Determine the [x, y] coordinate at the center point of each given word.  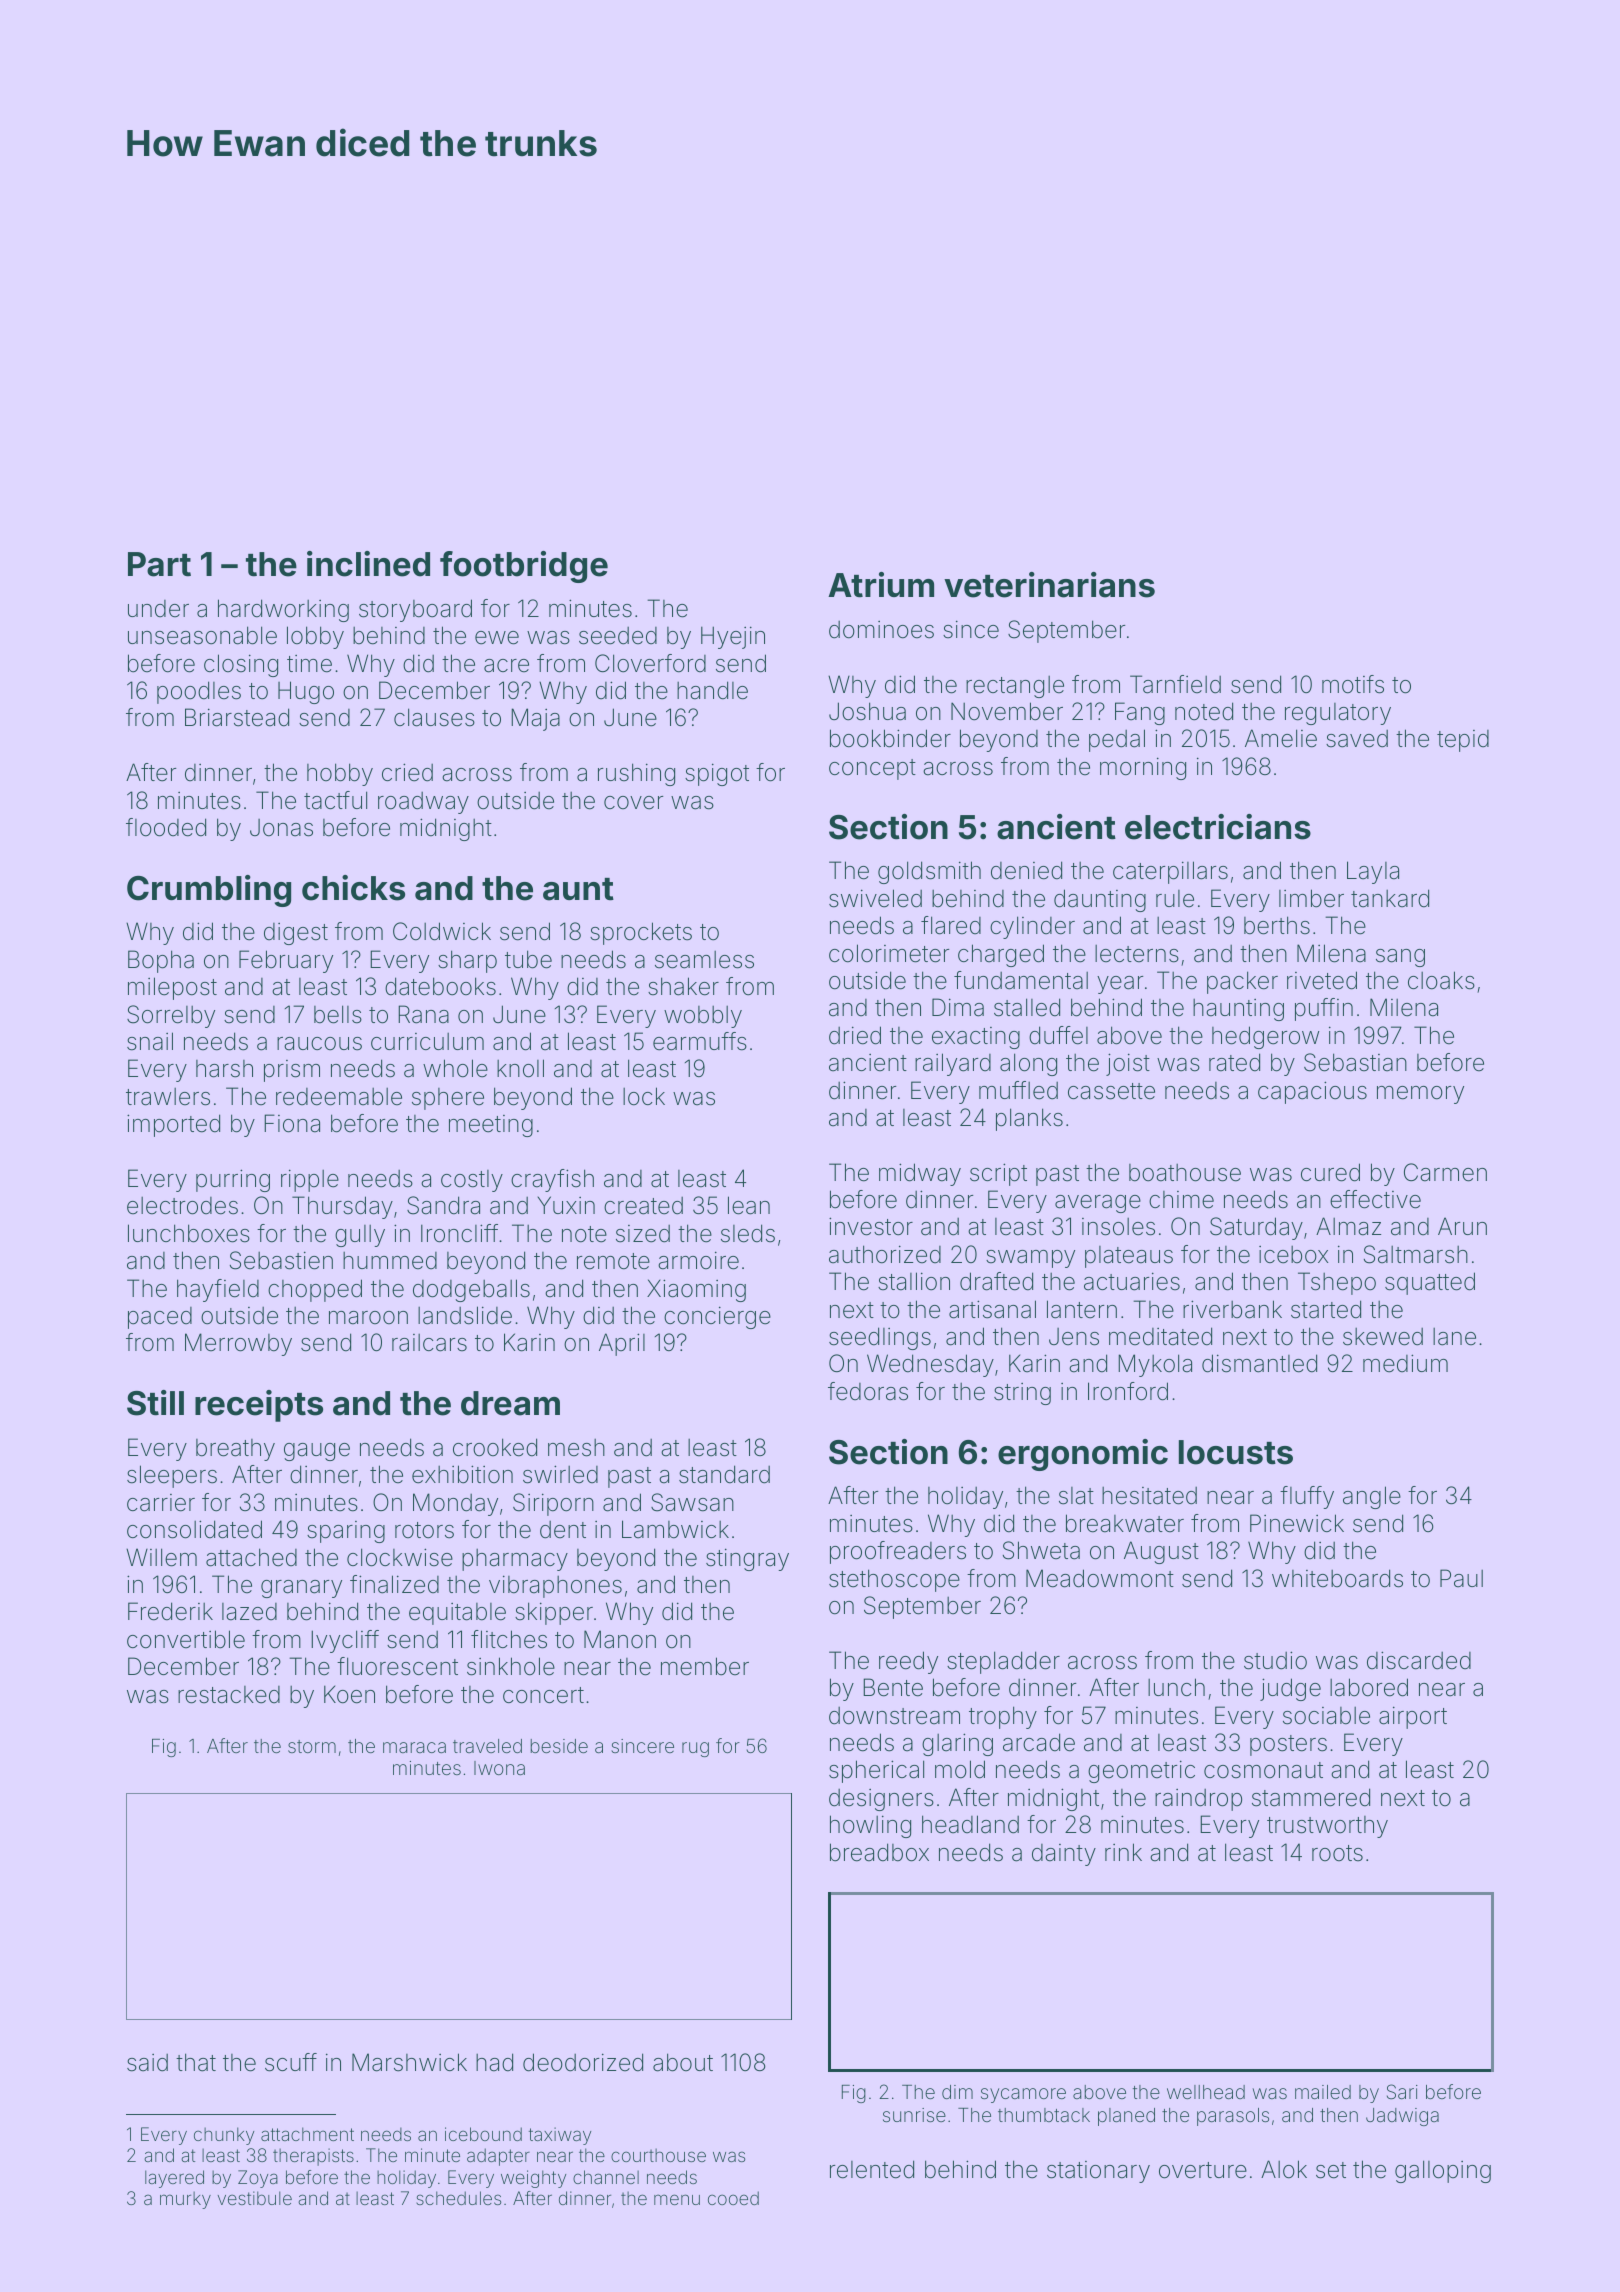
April [622, 1344]
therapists [313, 2157]
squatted [1430, 1283]
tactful [335, 800]
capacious [1312, 1092]
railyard [953, 1064]
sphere [448, 1099]
